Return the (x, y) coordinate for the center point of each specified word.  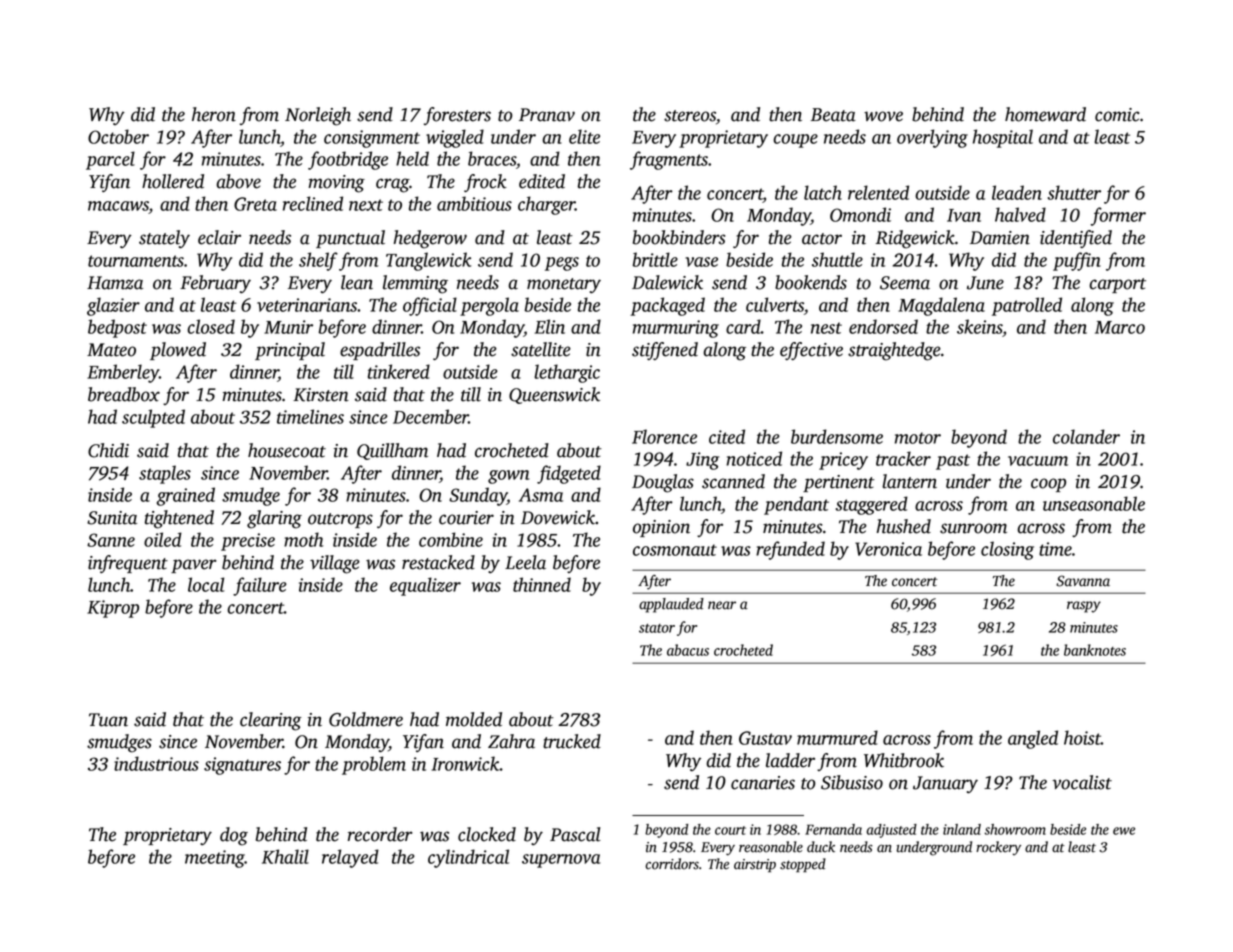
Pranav (547, 115)
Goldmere (366, 719)
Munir (288, 327)
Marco (1120, 327)
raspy (1084, 607)
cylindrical (468, 858)
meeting (215, 859)
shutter (1074, 192)
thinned (542, 584)
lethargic (567, 373)
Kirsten (321, 395)
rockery (998, 848)
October (118, 136)
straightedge (894, 351)
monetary (564, 286)
